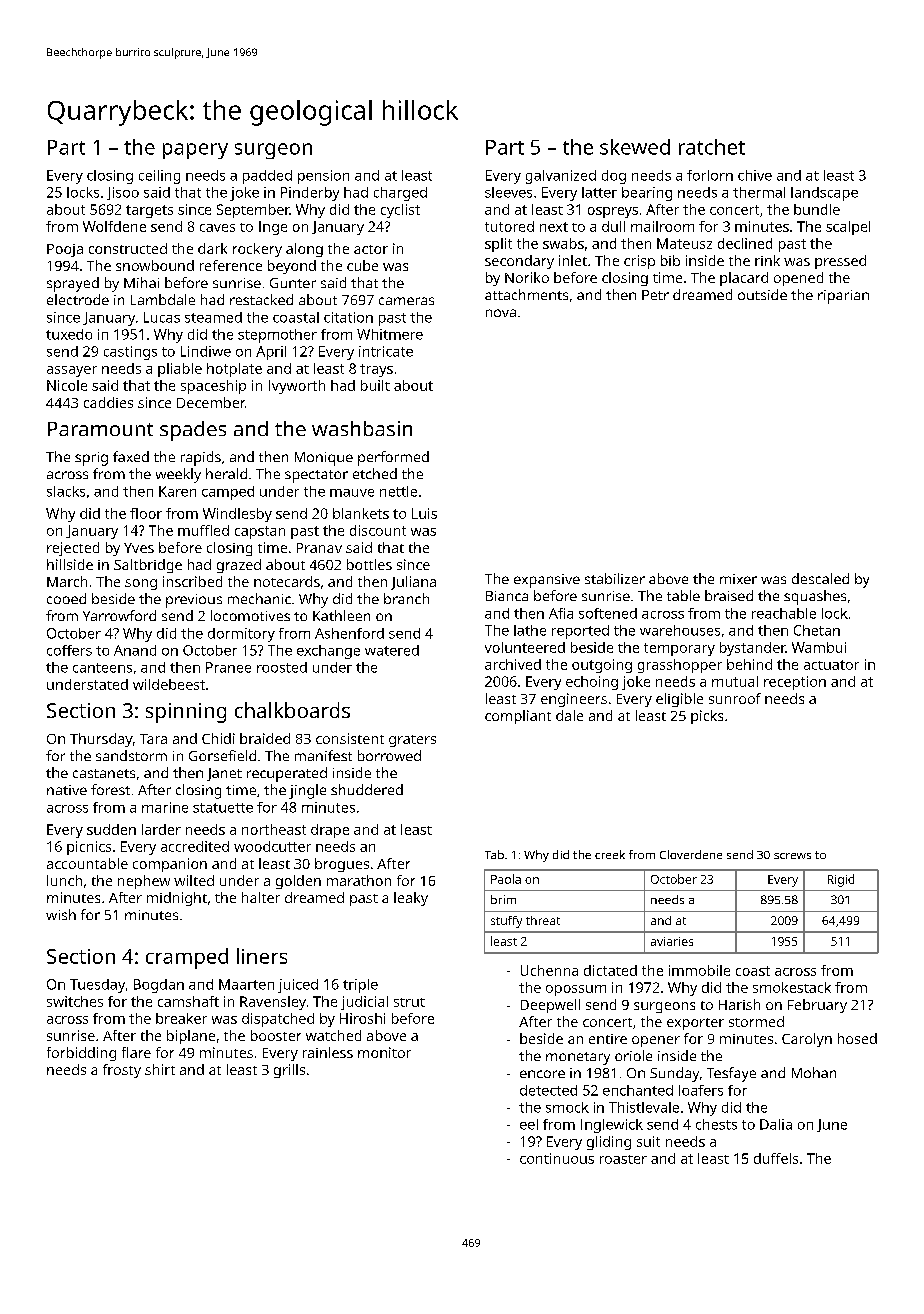 Image resolution: width=924 pixels, height=1314 pixels. Describe the element at coordinates (691, 854) in the screenshot. I see `Cloverdene` at that location.
